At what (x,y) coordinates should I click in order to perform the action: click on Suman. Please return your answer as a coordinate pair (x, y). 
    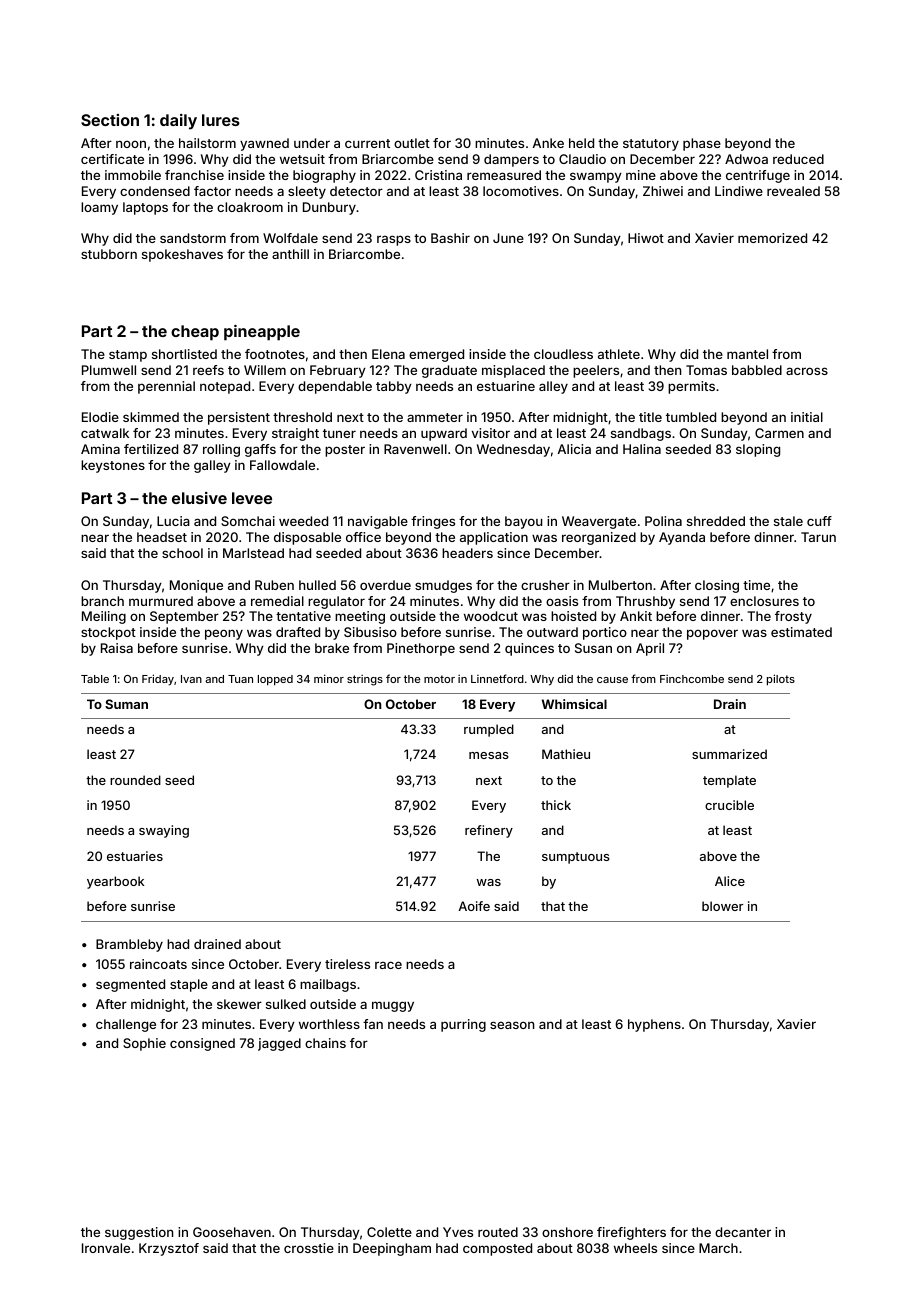
    Looking at the image, I should click on (126, 704).
